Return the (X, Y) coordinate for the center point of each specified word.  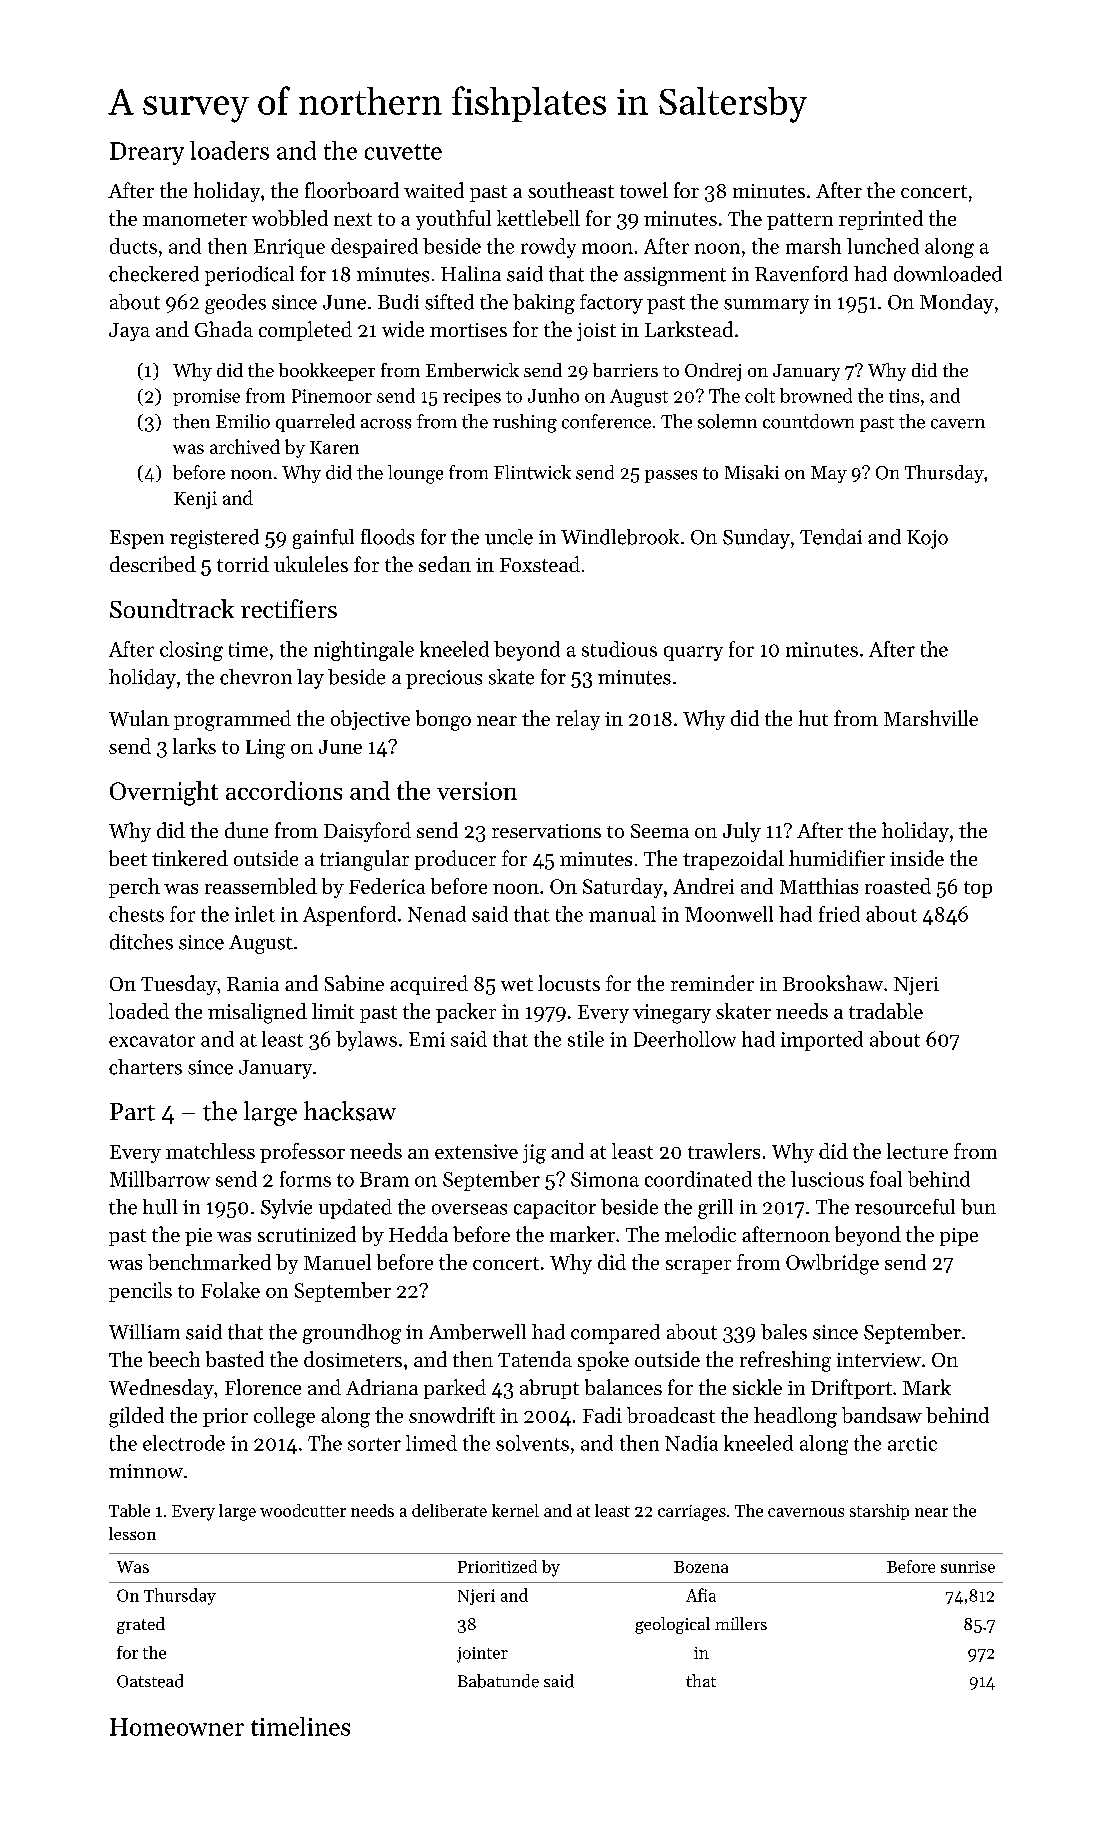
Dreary (147, 153)
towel (644, 190)
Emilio (243, 421)
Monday (957, 304)
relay (578, 720)
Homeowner (177, 1727)
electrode (184, 1443)
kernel (515, 1510)
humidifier (837, 858)
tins (904, 396)
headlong (795, 1417)
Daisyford (367, 832)
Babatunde (498, 1681)
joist (596, 332)
